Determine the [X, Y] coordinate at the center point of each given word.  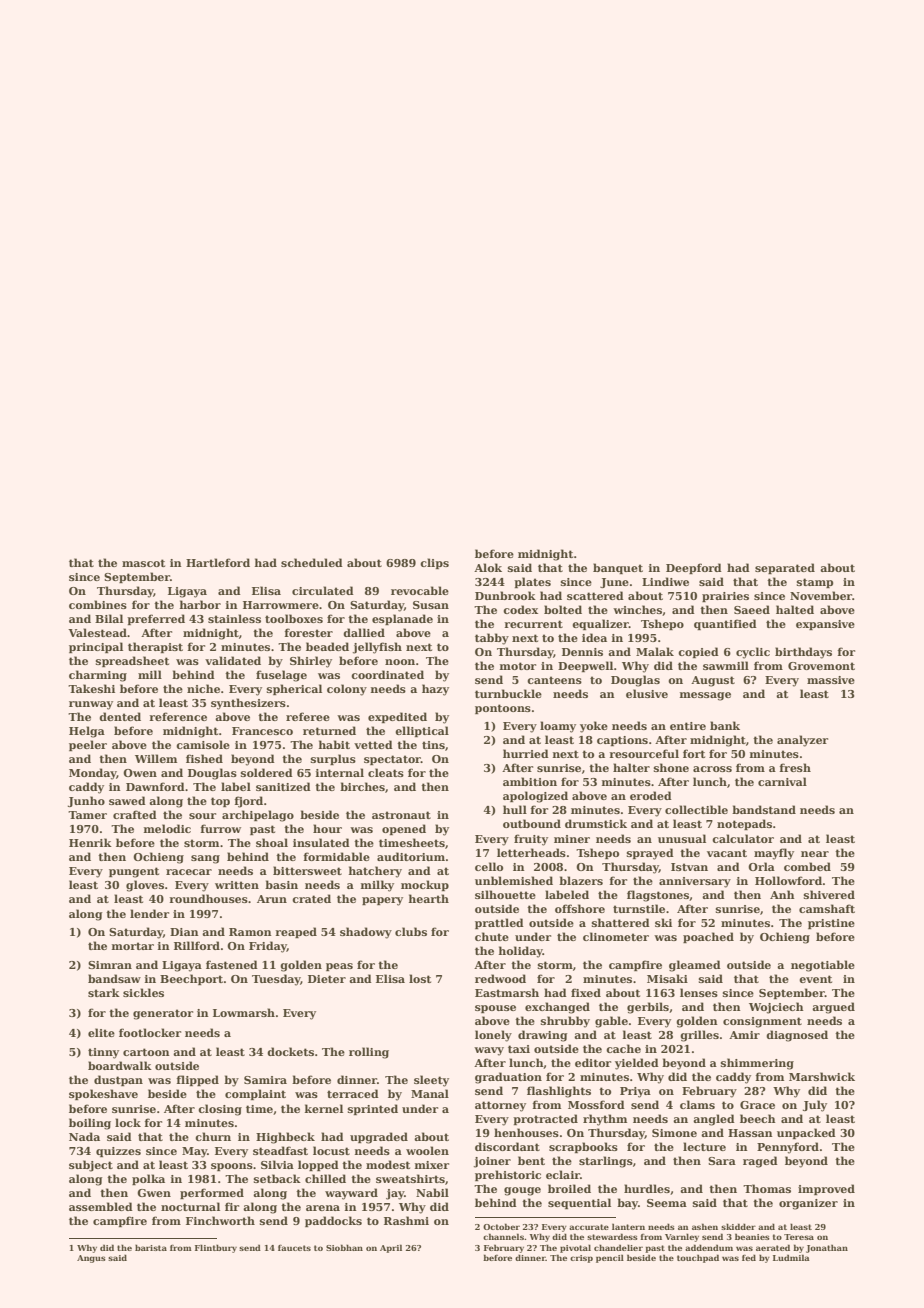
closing [220, 1110]
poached [708, 937]
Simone [674, 1133]
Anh [782, 894]
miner [572, 839]
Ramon [250, 932]
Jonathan [827, 1248]
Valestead [97, 632]
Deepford [694, 568]
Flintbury [216, 1248]
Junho [86, 801]
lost [420, 978]
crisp [581, 1259]
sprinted [373, 1109]
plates [532, 582]
